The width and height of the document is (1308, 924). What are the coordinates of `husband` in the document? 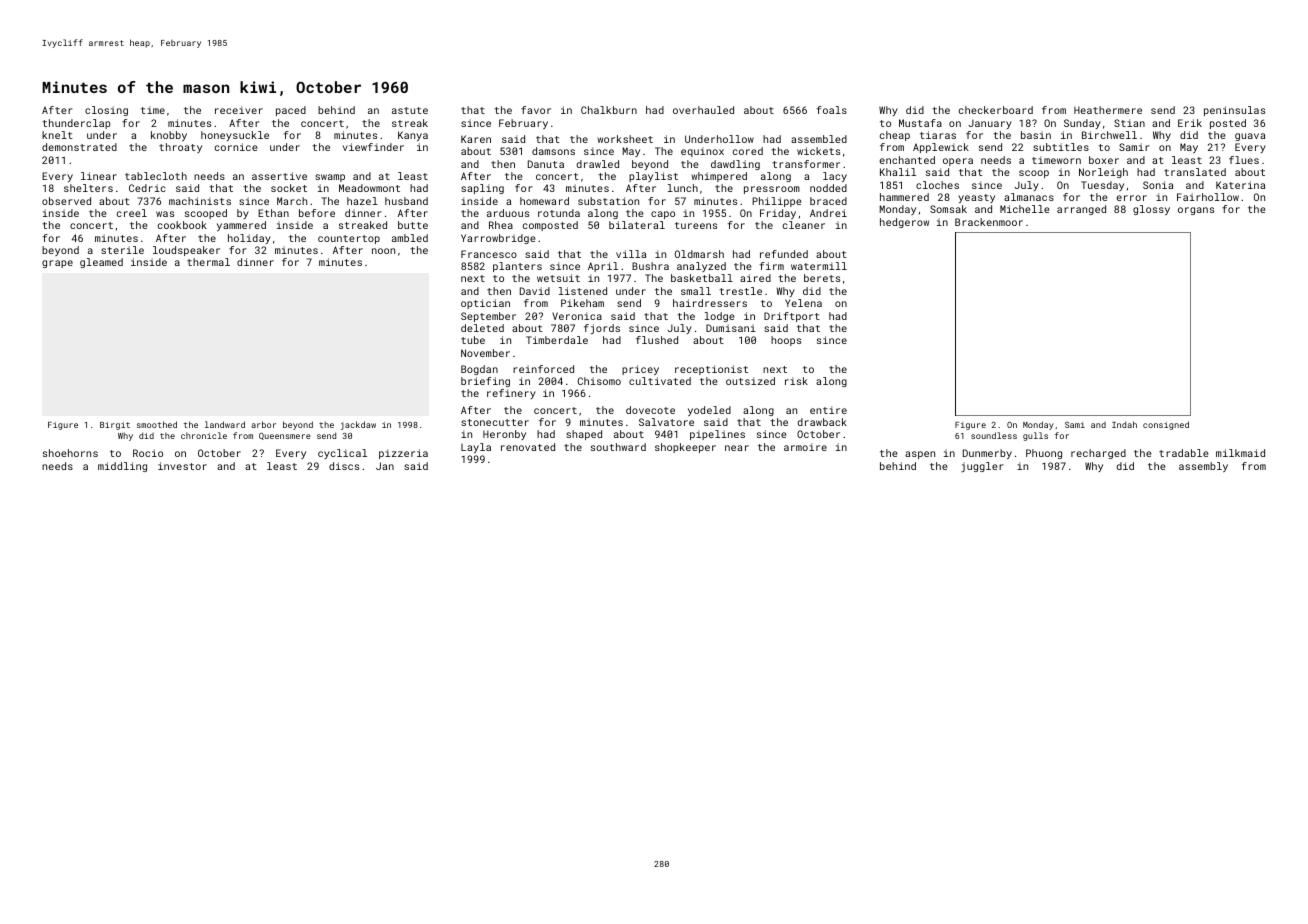 It's located at (406, 201).
